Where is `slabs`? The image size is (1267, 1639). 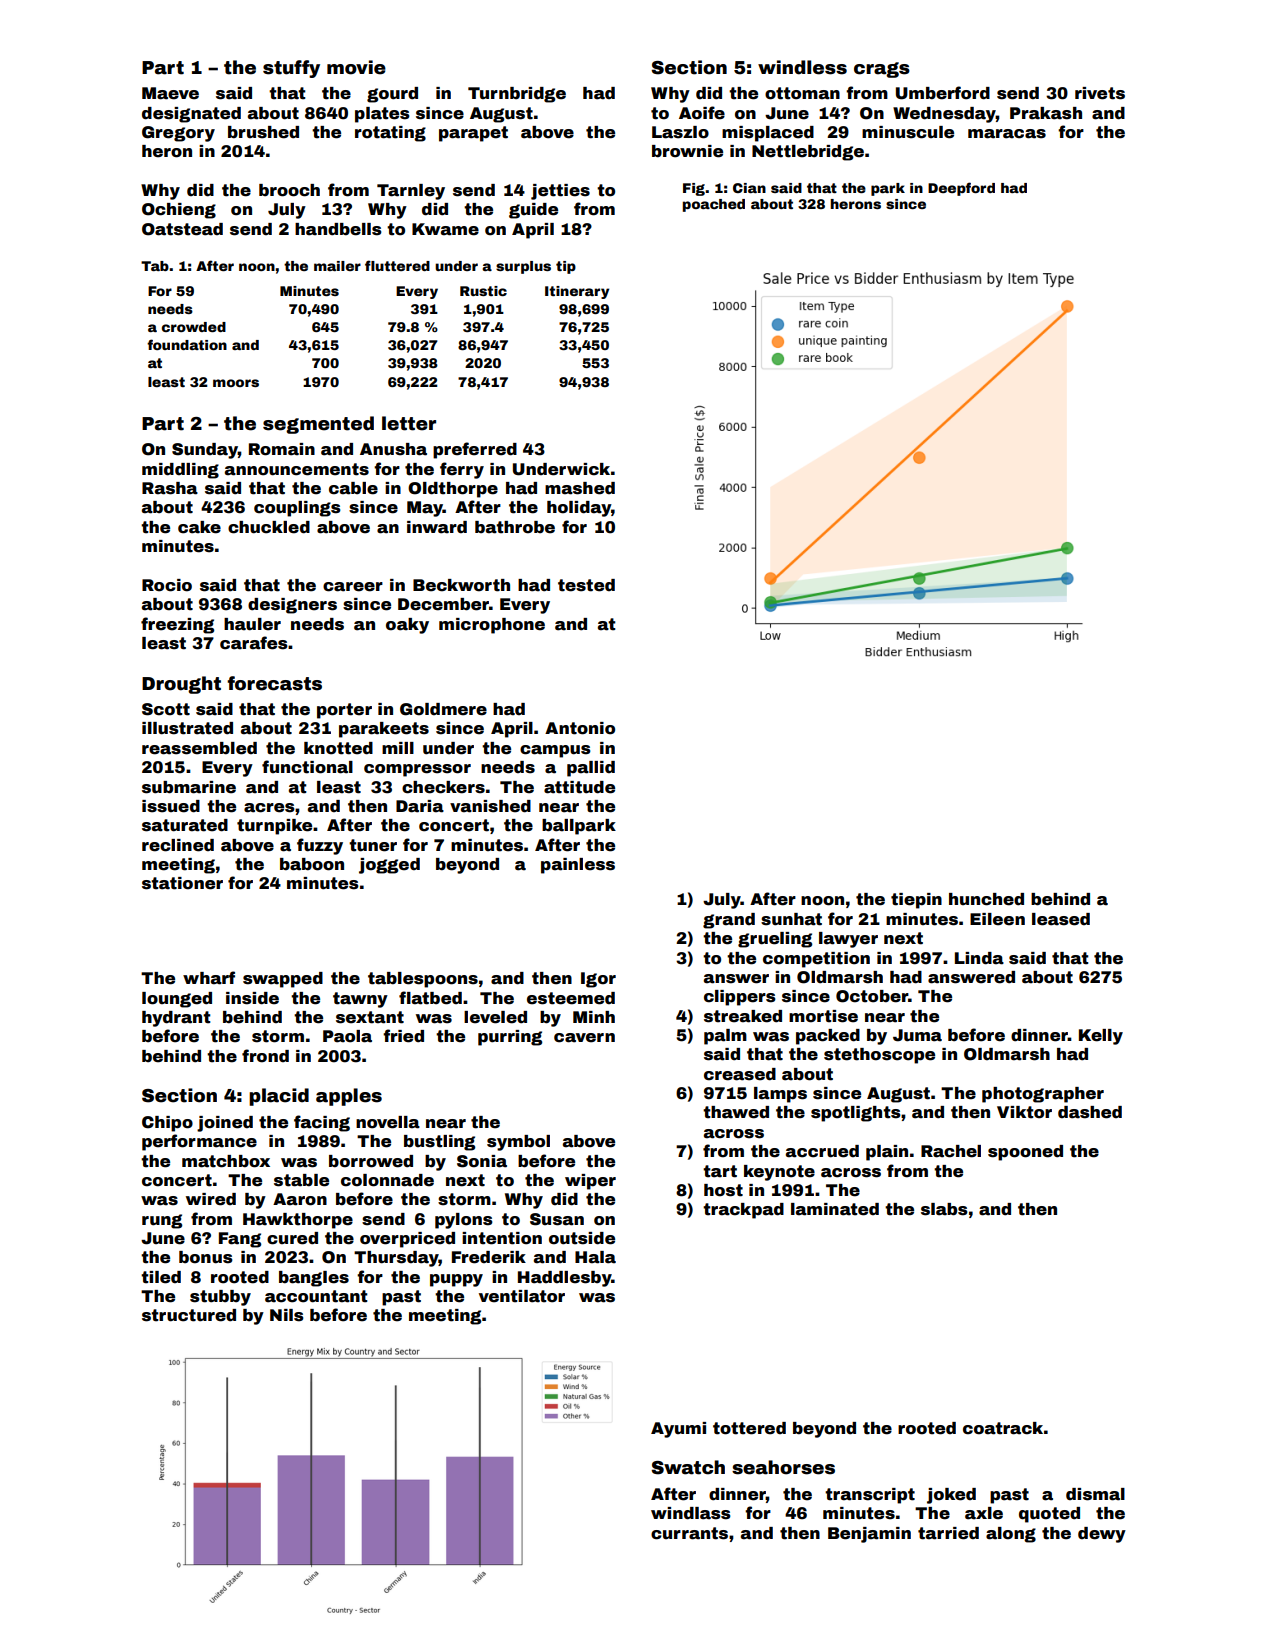 slabs is located at coordinates (944, 1209).
